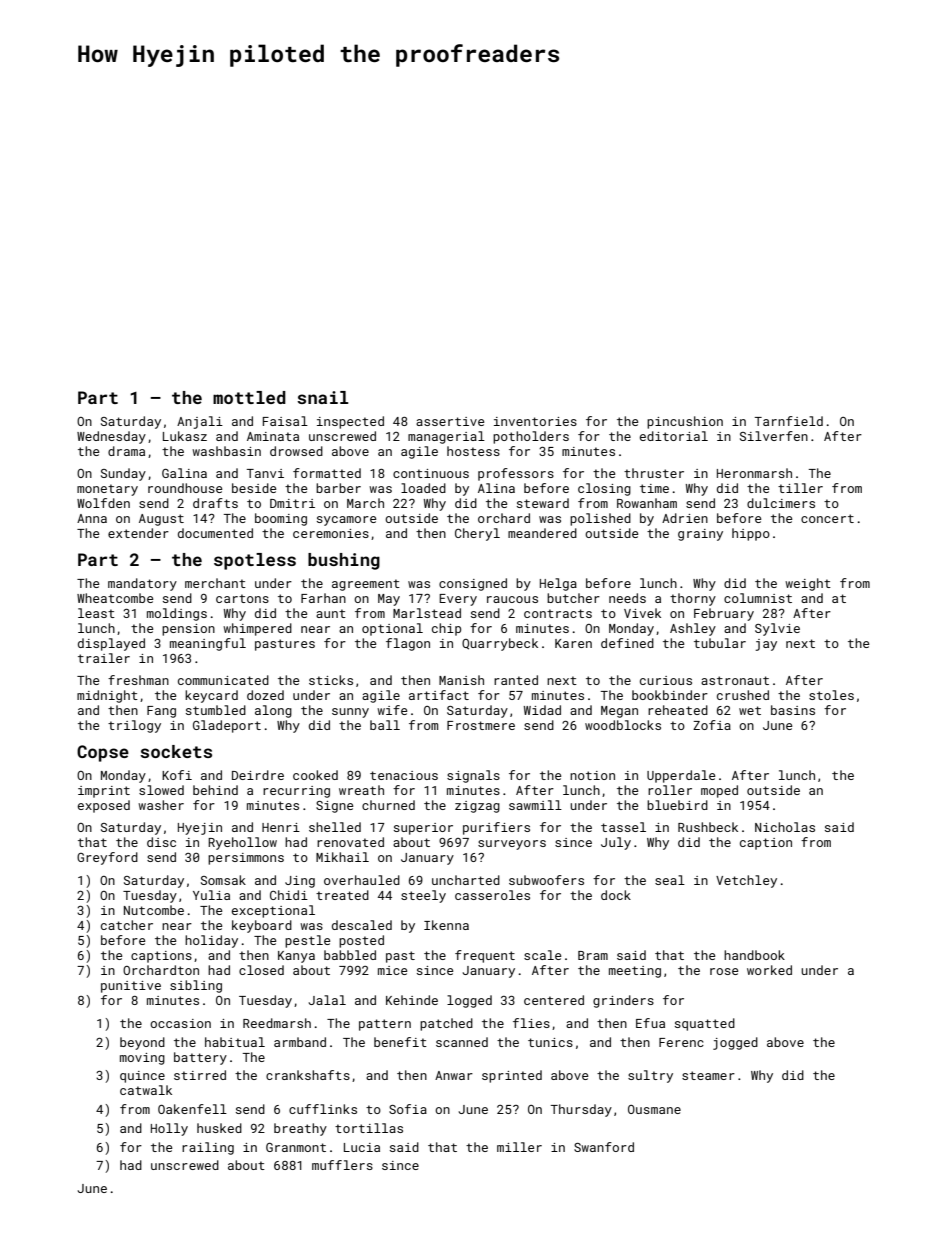  Describe the element at coordinates (685, 518) in the document. I see `Adrien` at that location.
